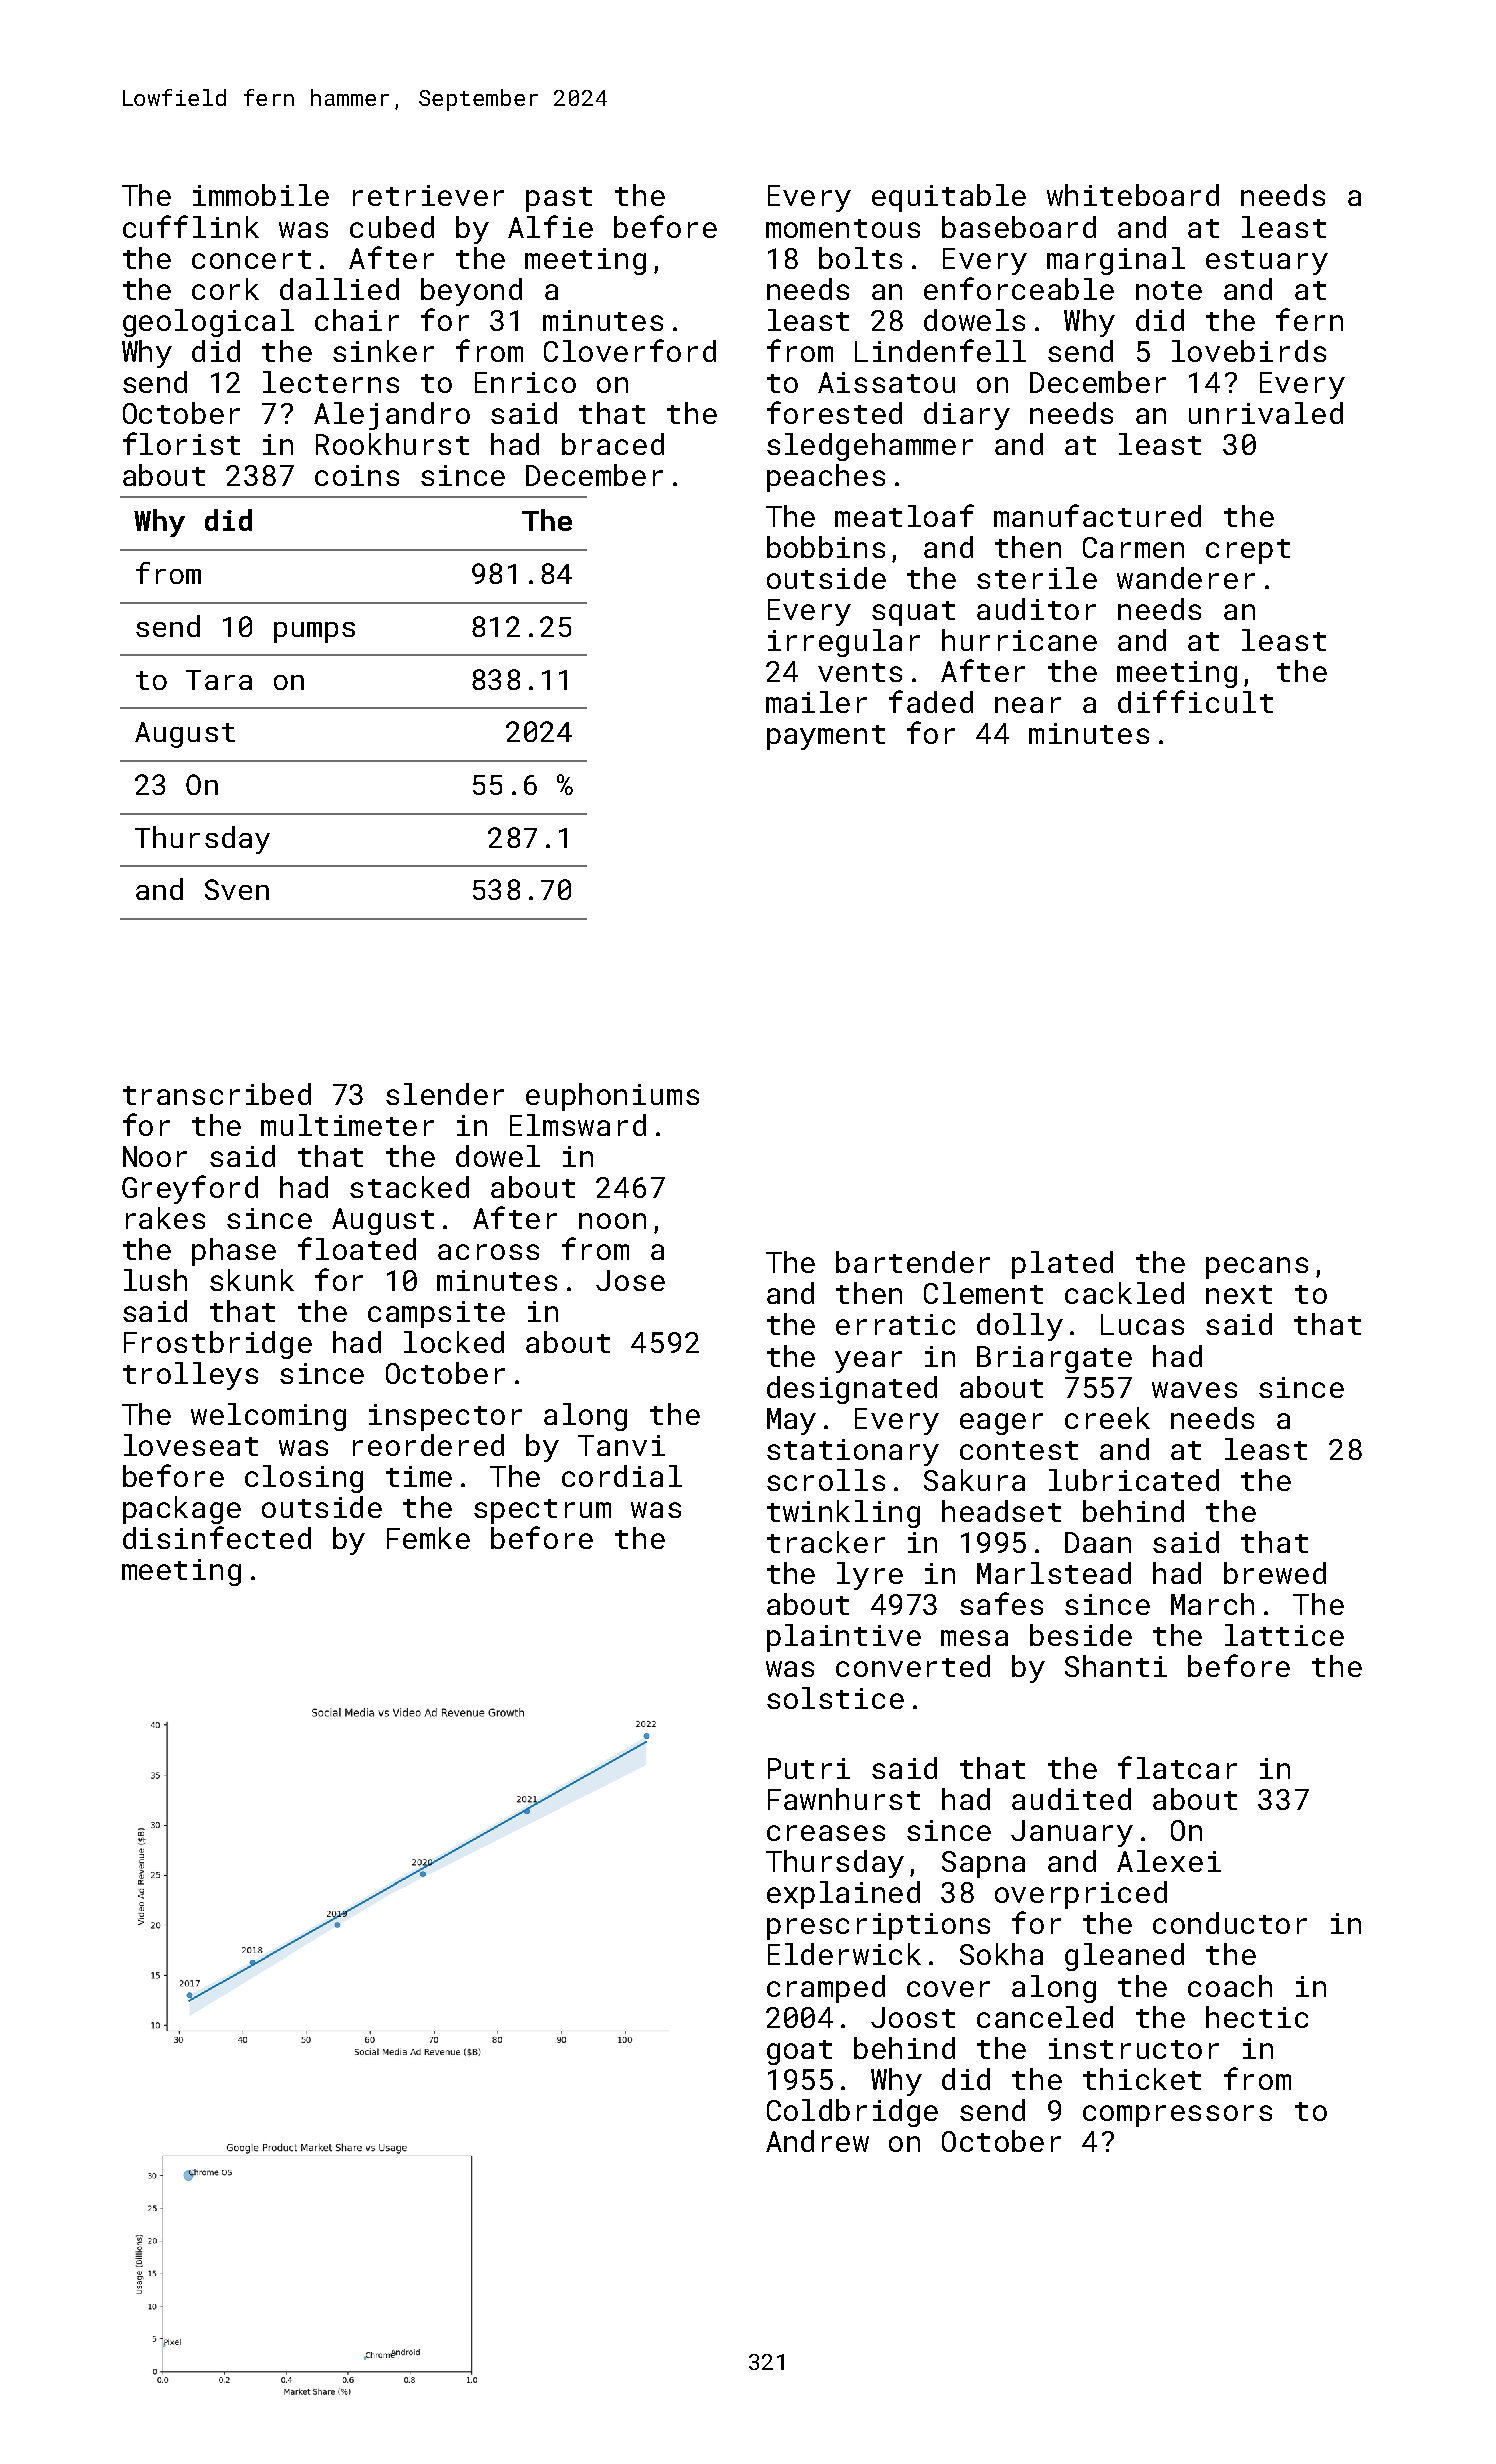  What do you see at coordinates (799, 2052) in the page?
I see `goat` at bounding box center [799, 2052].
